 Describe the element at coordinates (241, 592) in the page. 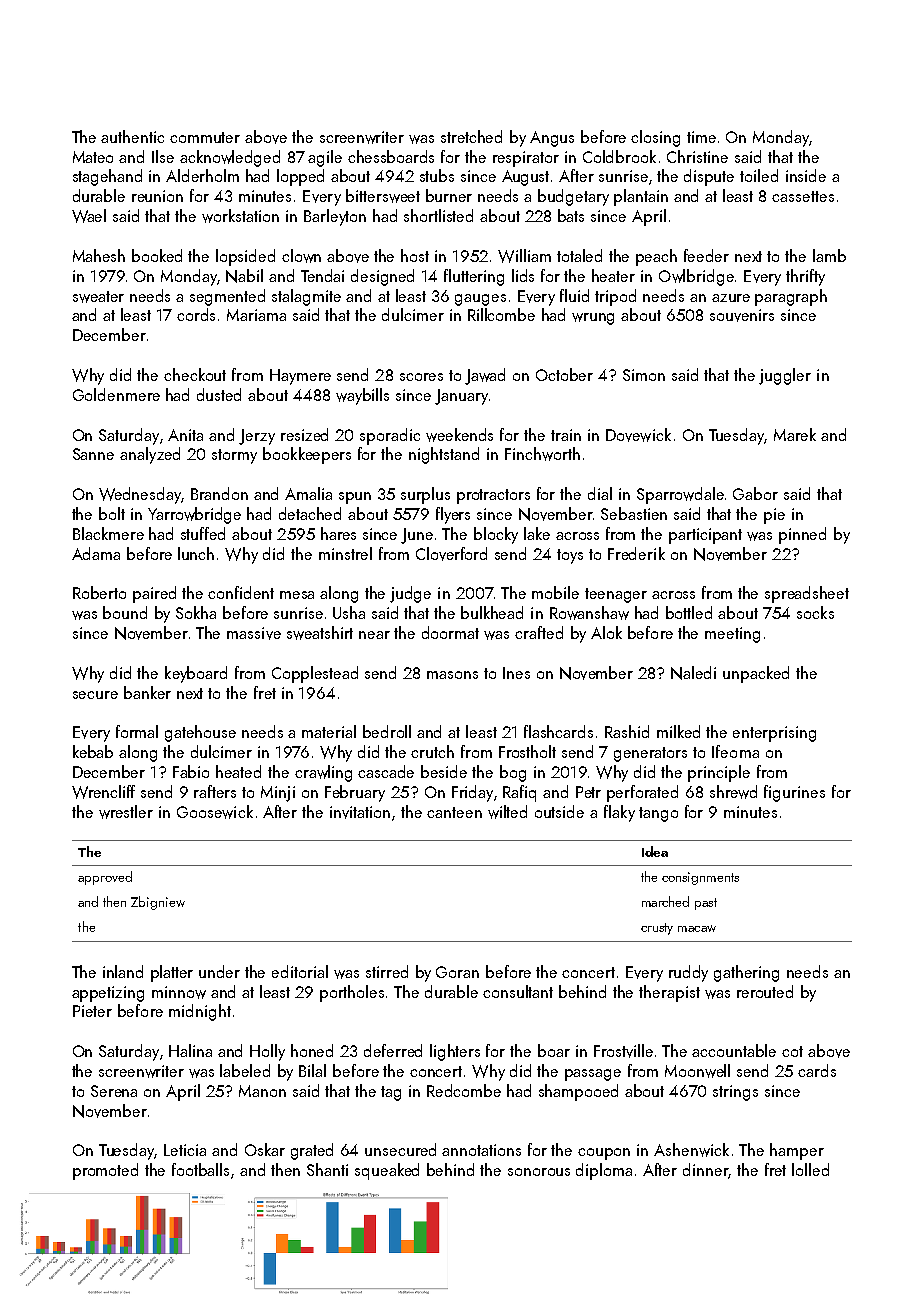

I see `confident` at that location.
